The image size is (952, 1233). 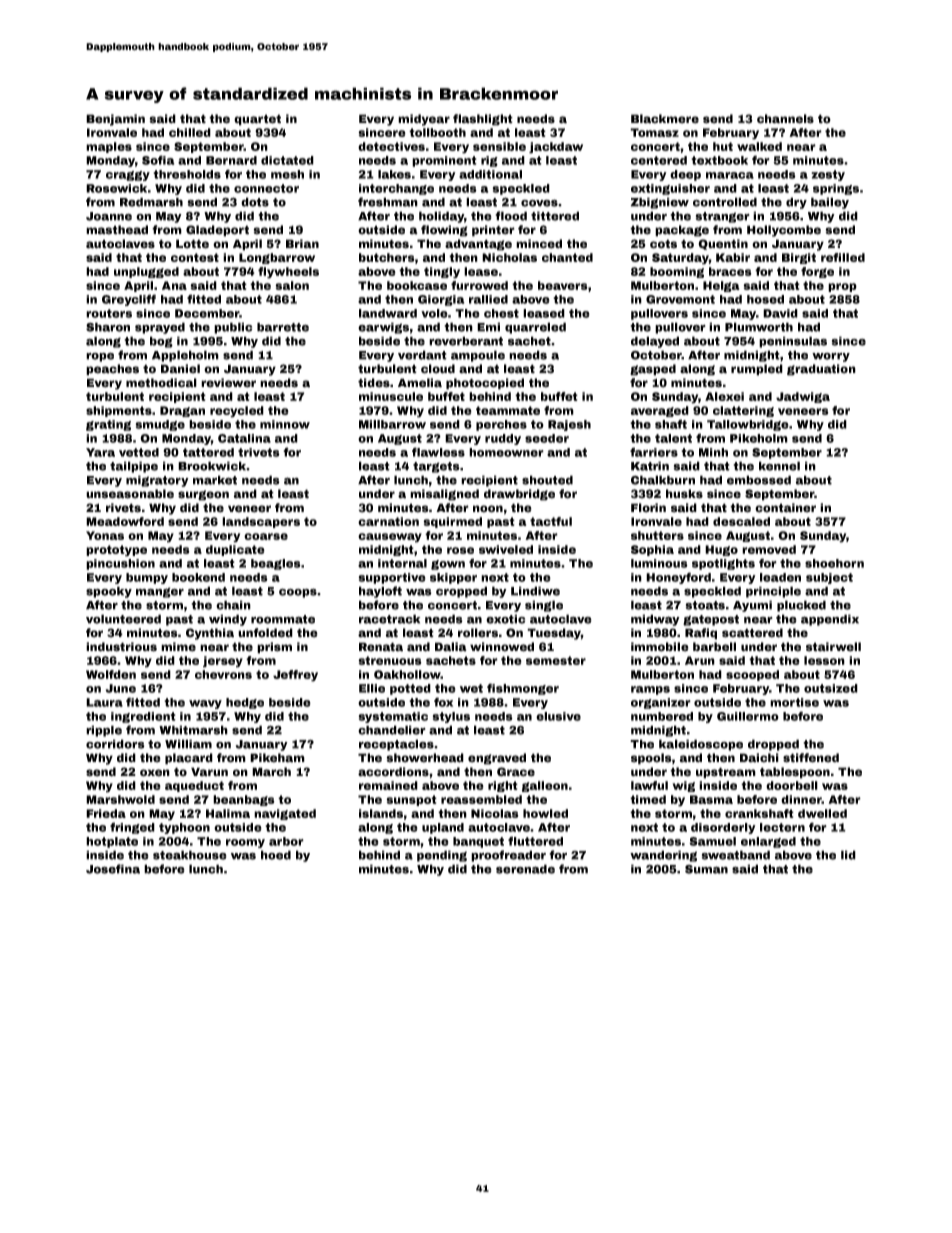 What do you see at coordinates (677, 272) in the image?
I see `booming` at bounding box center [677, 272].
